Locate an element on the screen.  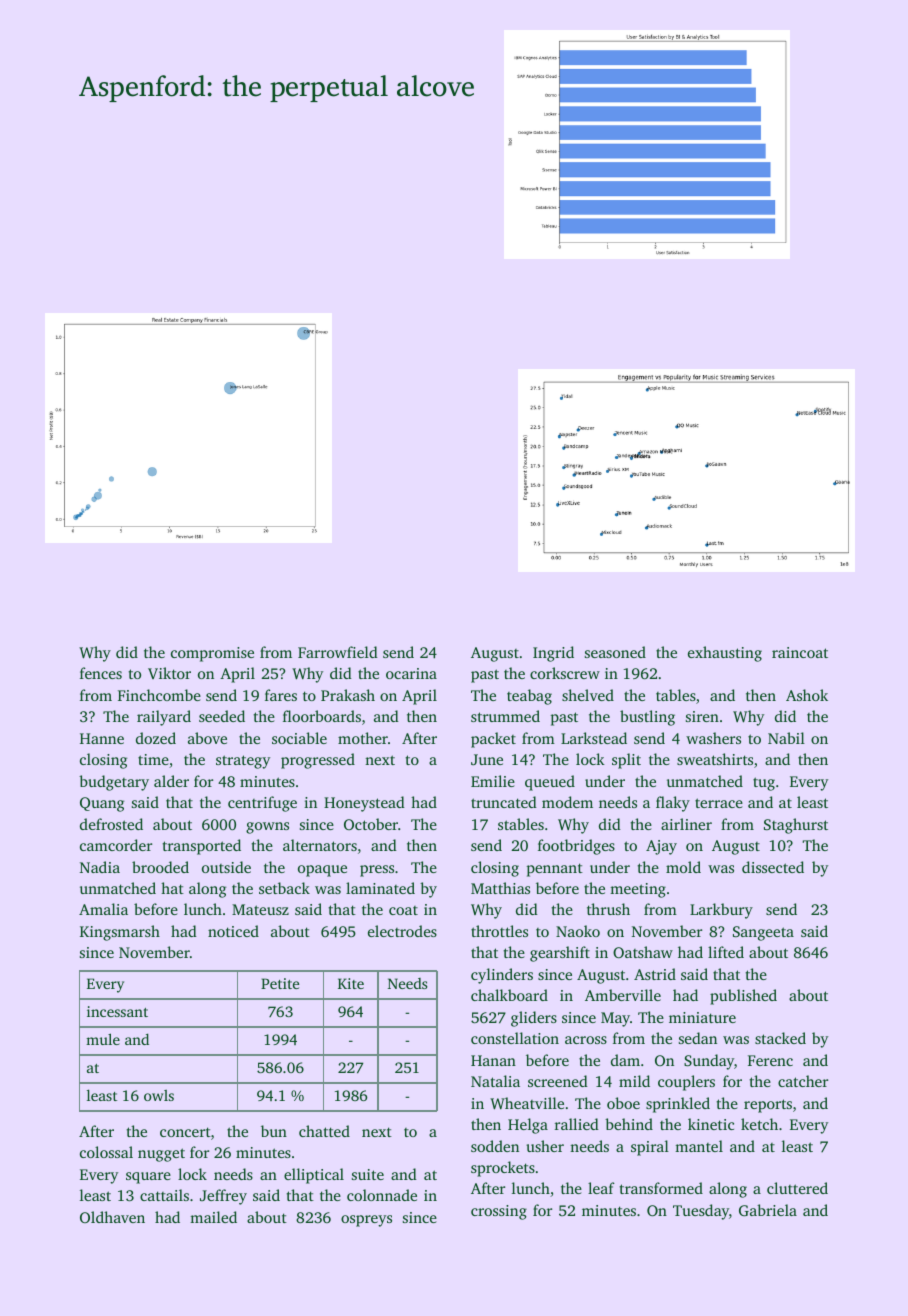
colossal is located at coordinates (106, 1152).
